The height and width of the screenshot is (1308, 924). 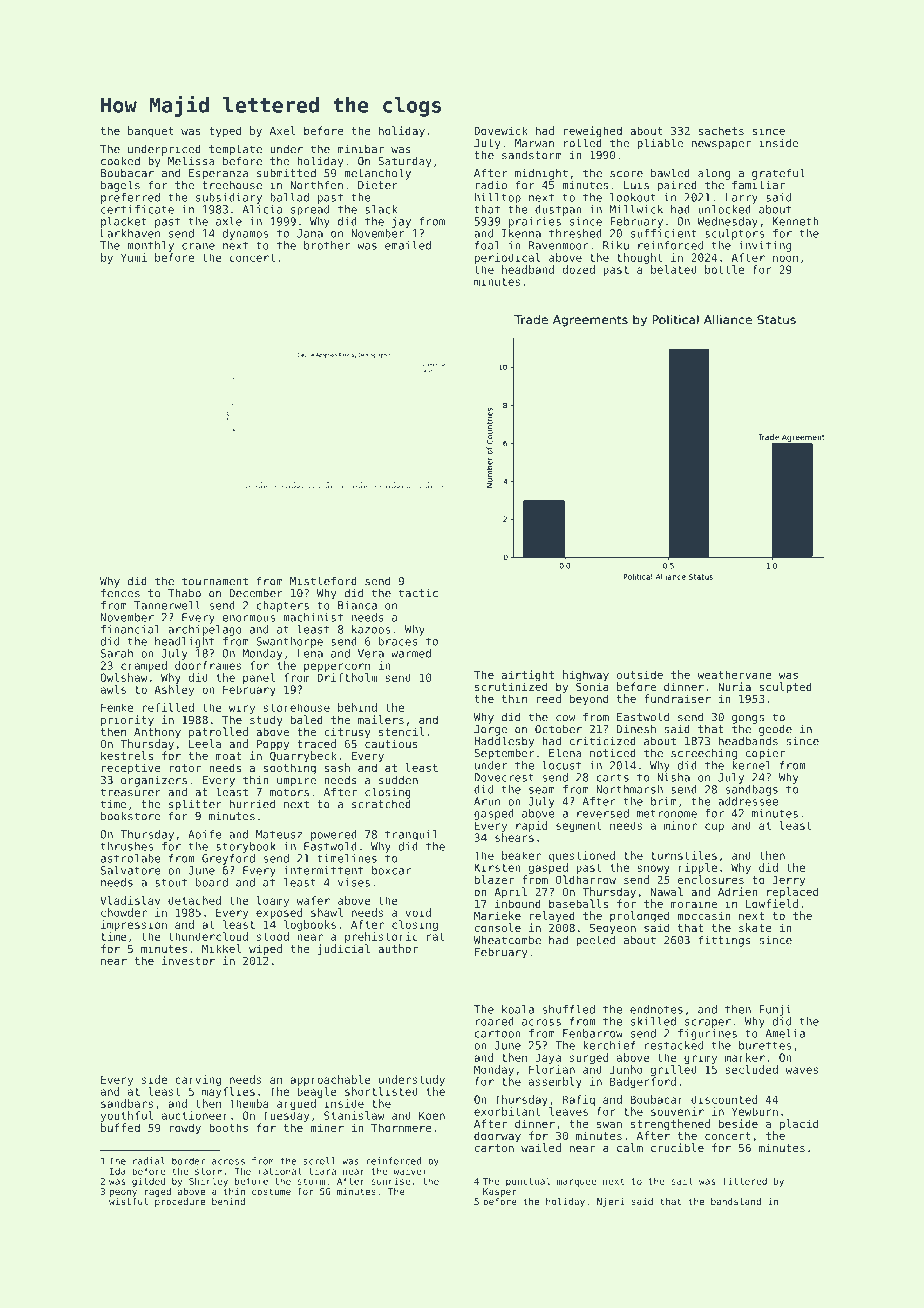 What do you see at coordinates (120, 593) in the screenshot?
I see `fences` at bounding box center [120, 593].
